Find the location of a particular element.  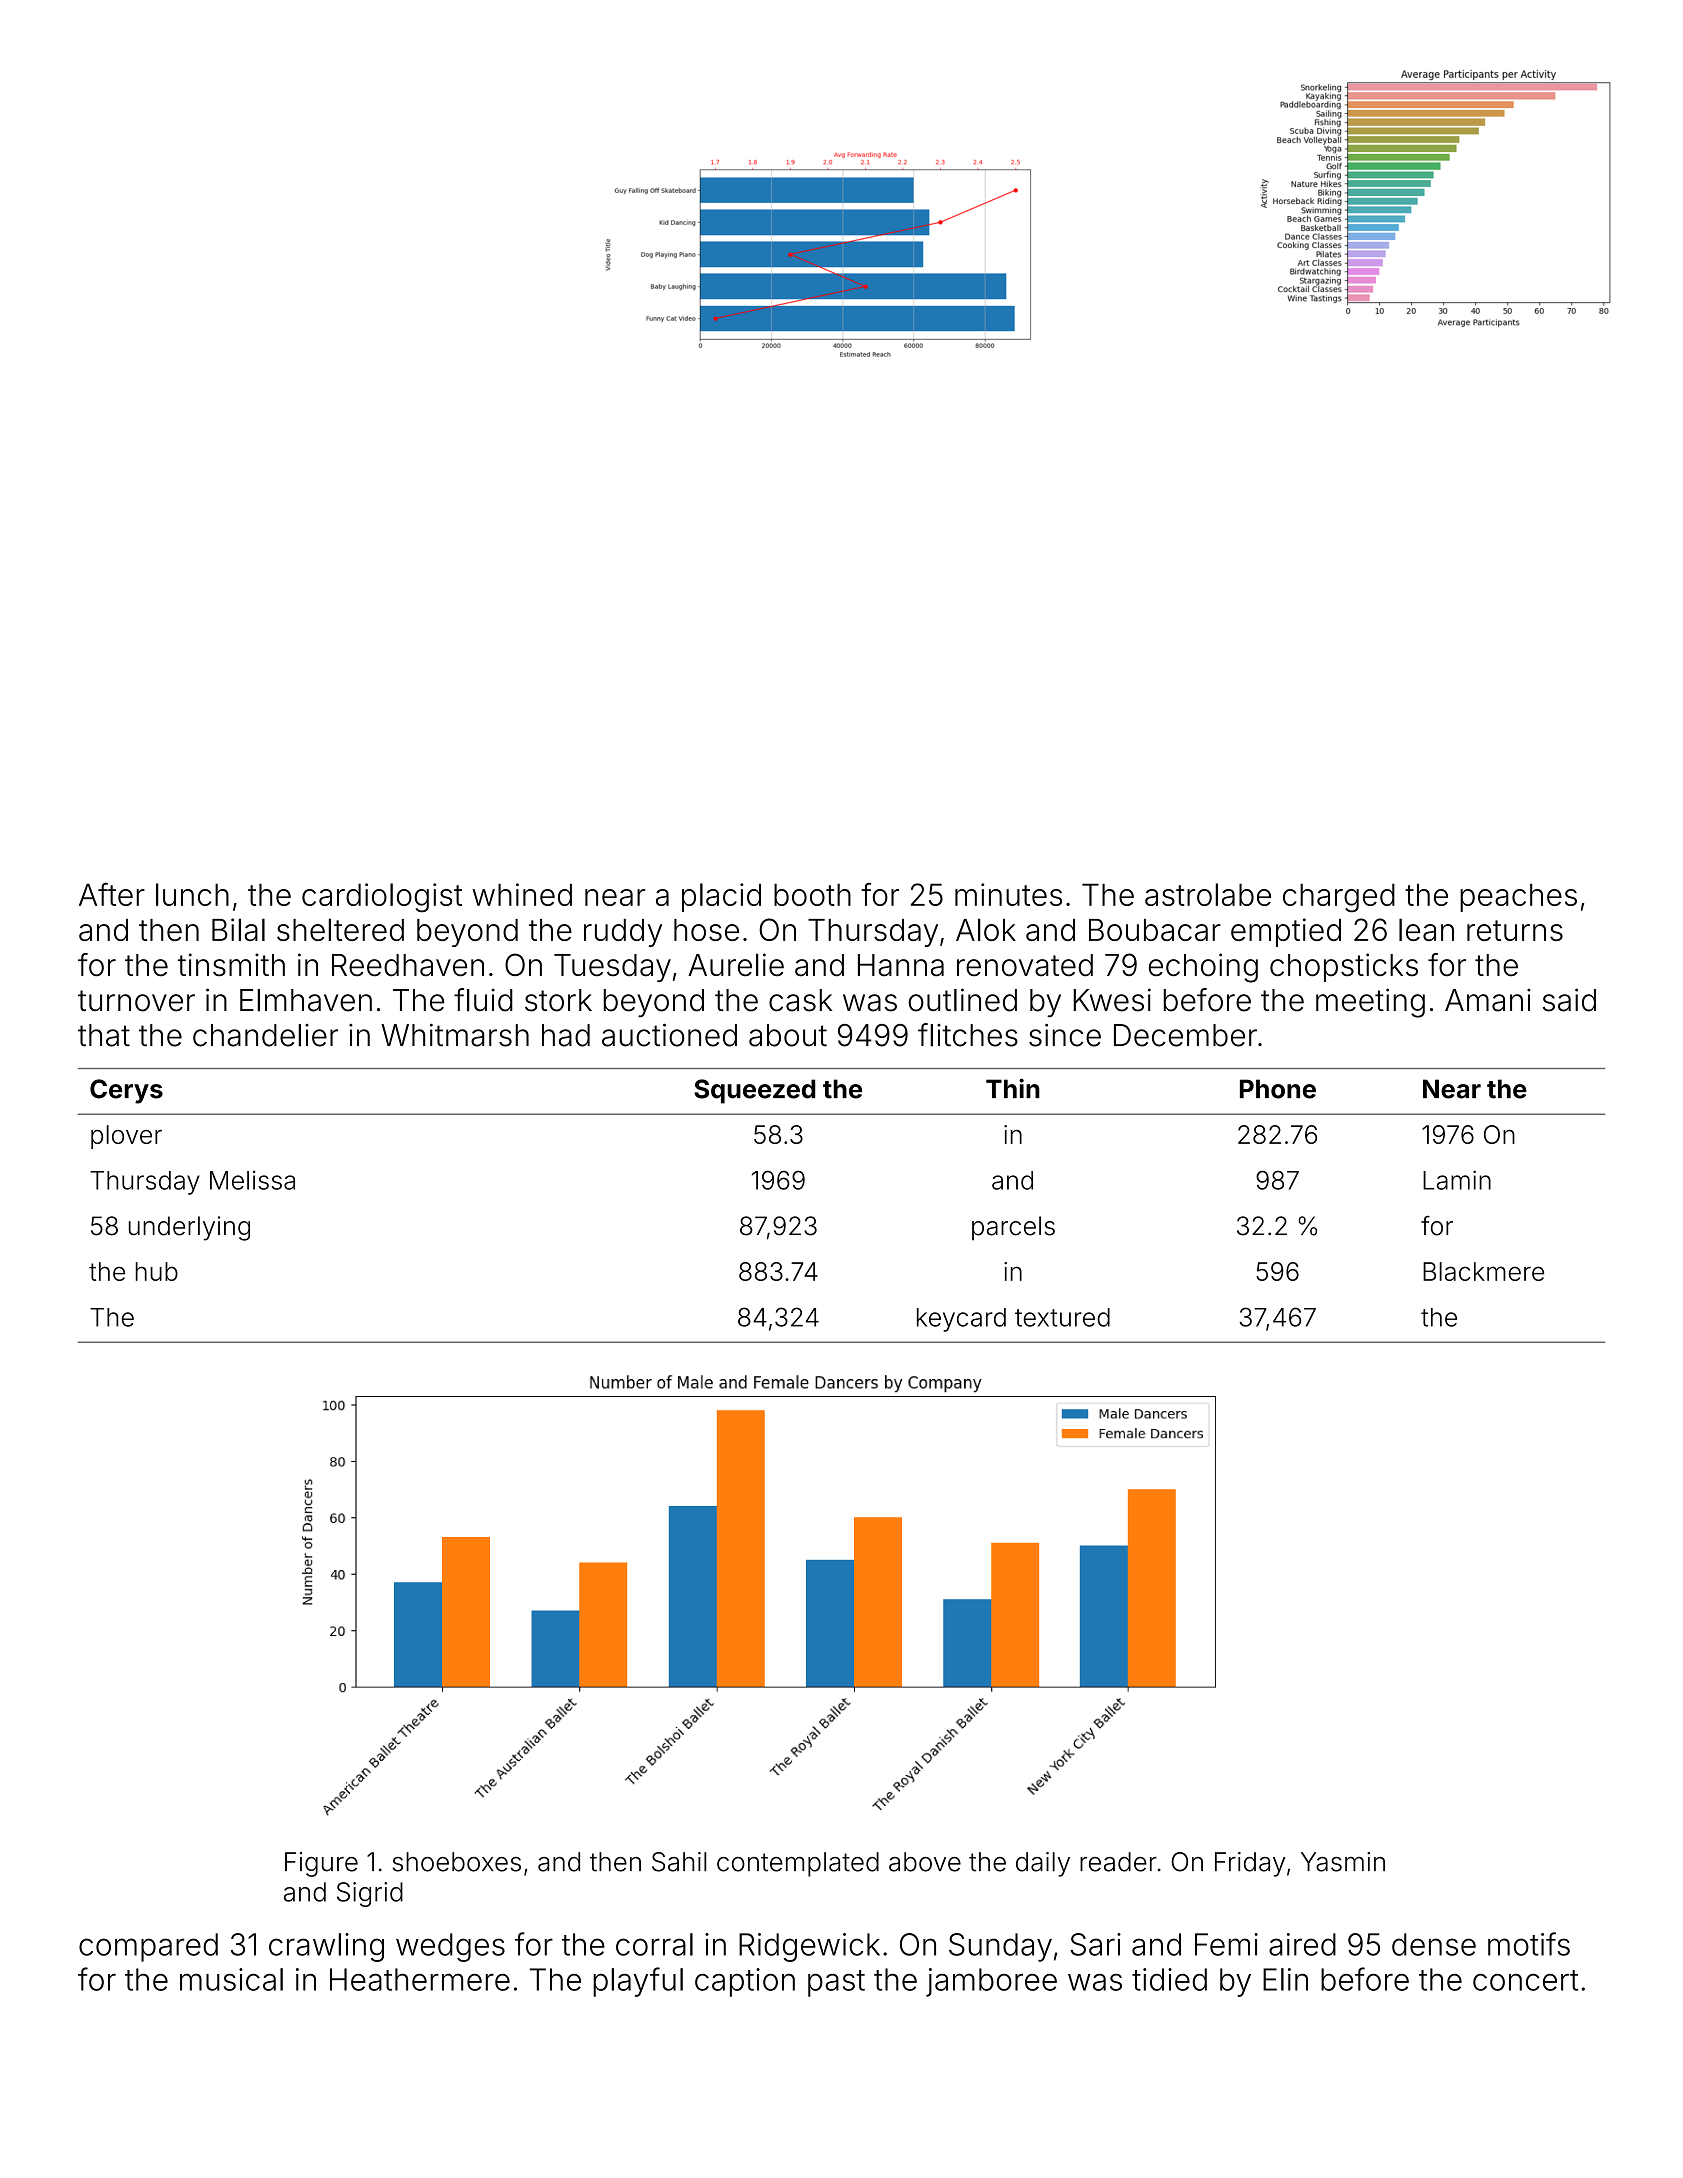

shoeboxes is located at coordinates (457, 1862).
